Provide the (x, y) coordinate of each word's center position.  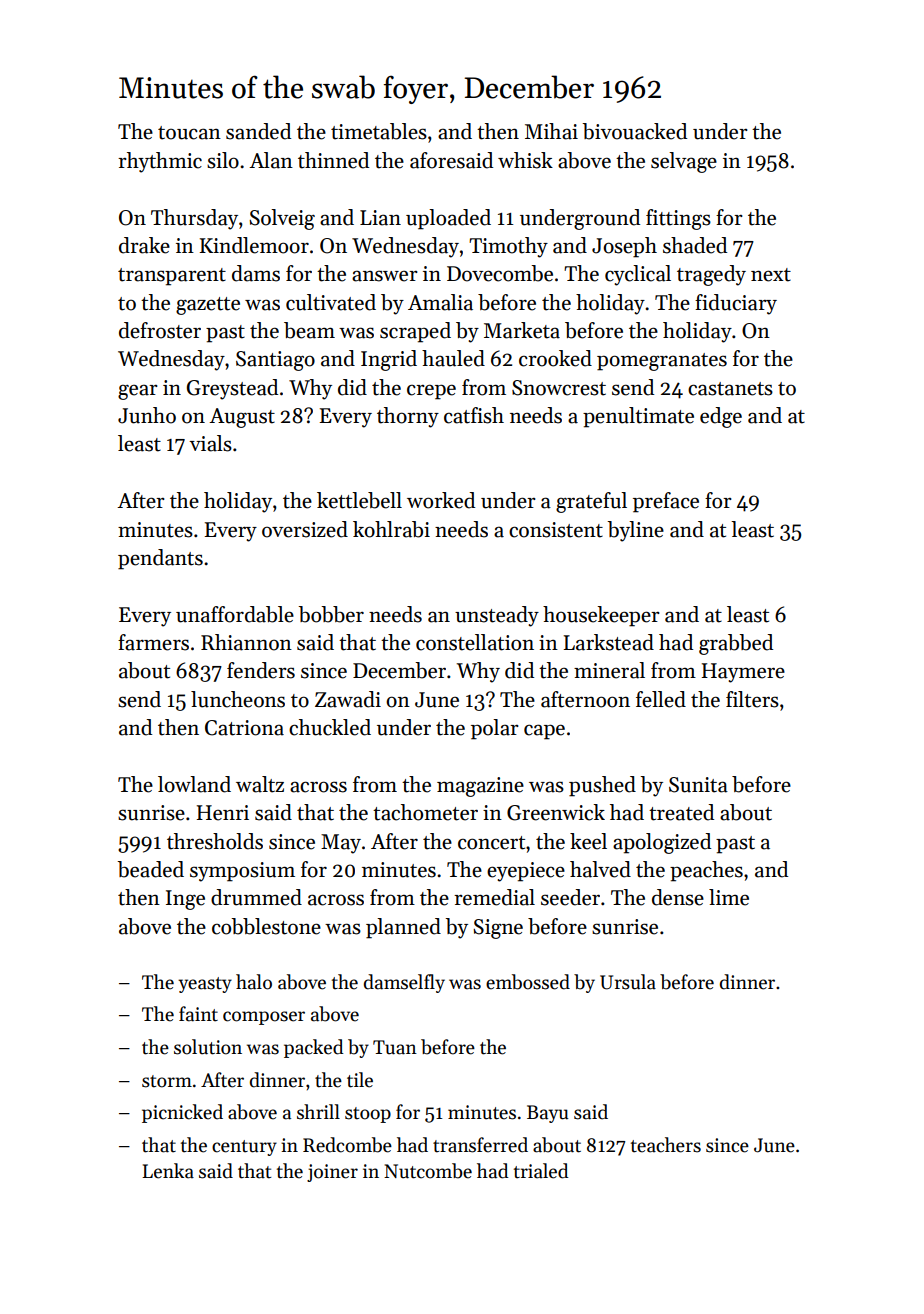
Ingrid (389, 360)
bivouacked (634, 131)
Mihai (551, 131)
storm (167, 1081)
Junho (147, 415)
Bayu (547, 1114)
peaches (706, 871)
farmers (153, 642)
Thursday (194, 219)
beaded (150, 869)
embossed (528, 982)
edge (721, 417)
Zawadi (348, 699)
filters (752, 699)
